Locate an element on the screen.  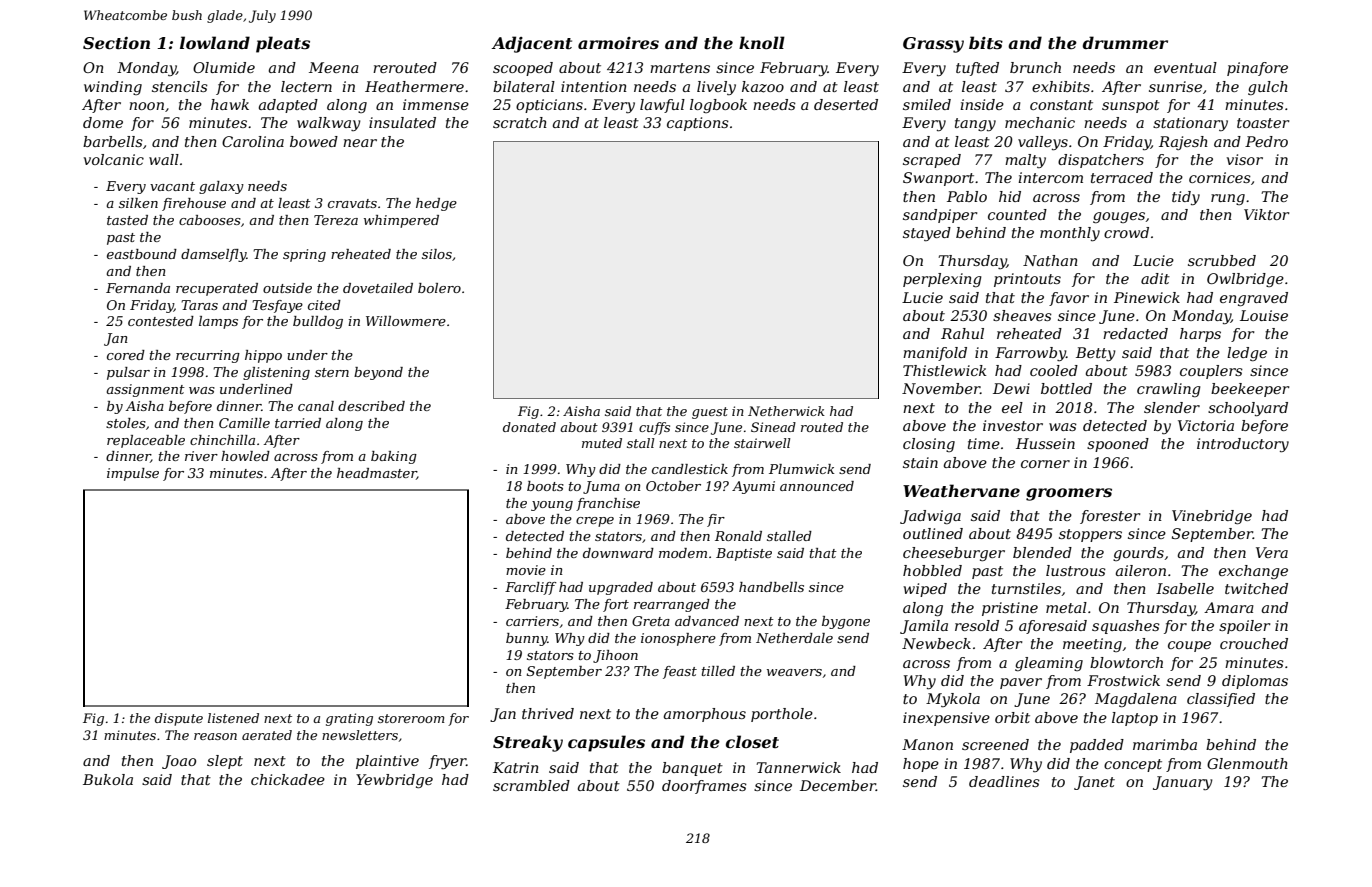
scrambled is located at coordinates (531, 785).
